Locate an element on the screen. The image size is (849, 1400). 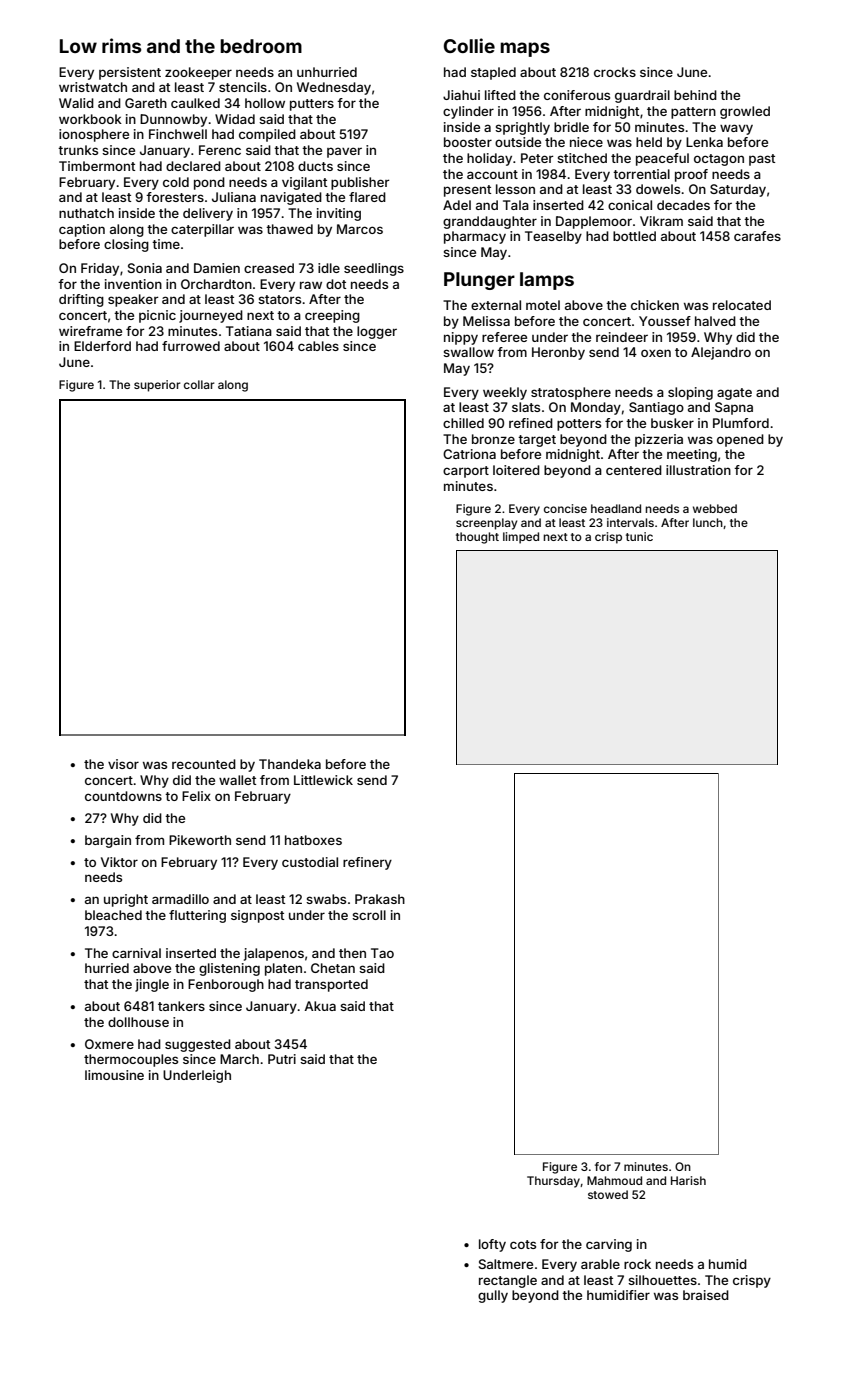
bedroom is located at coordinates (261, 46).
